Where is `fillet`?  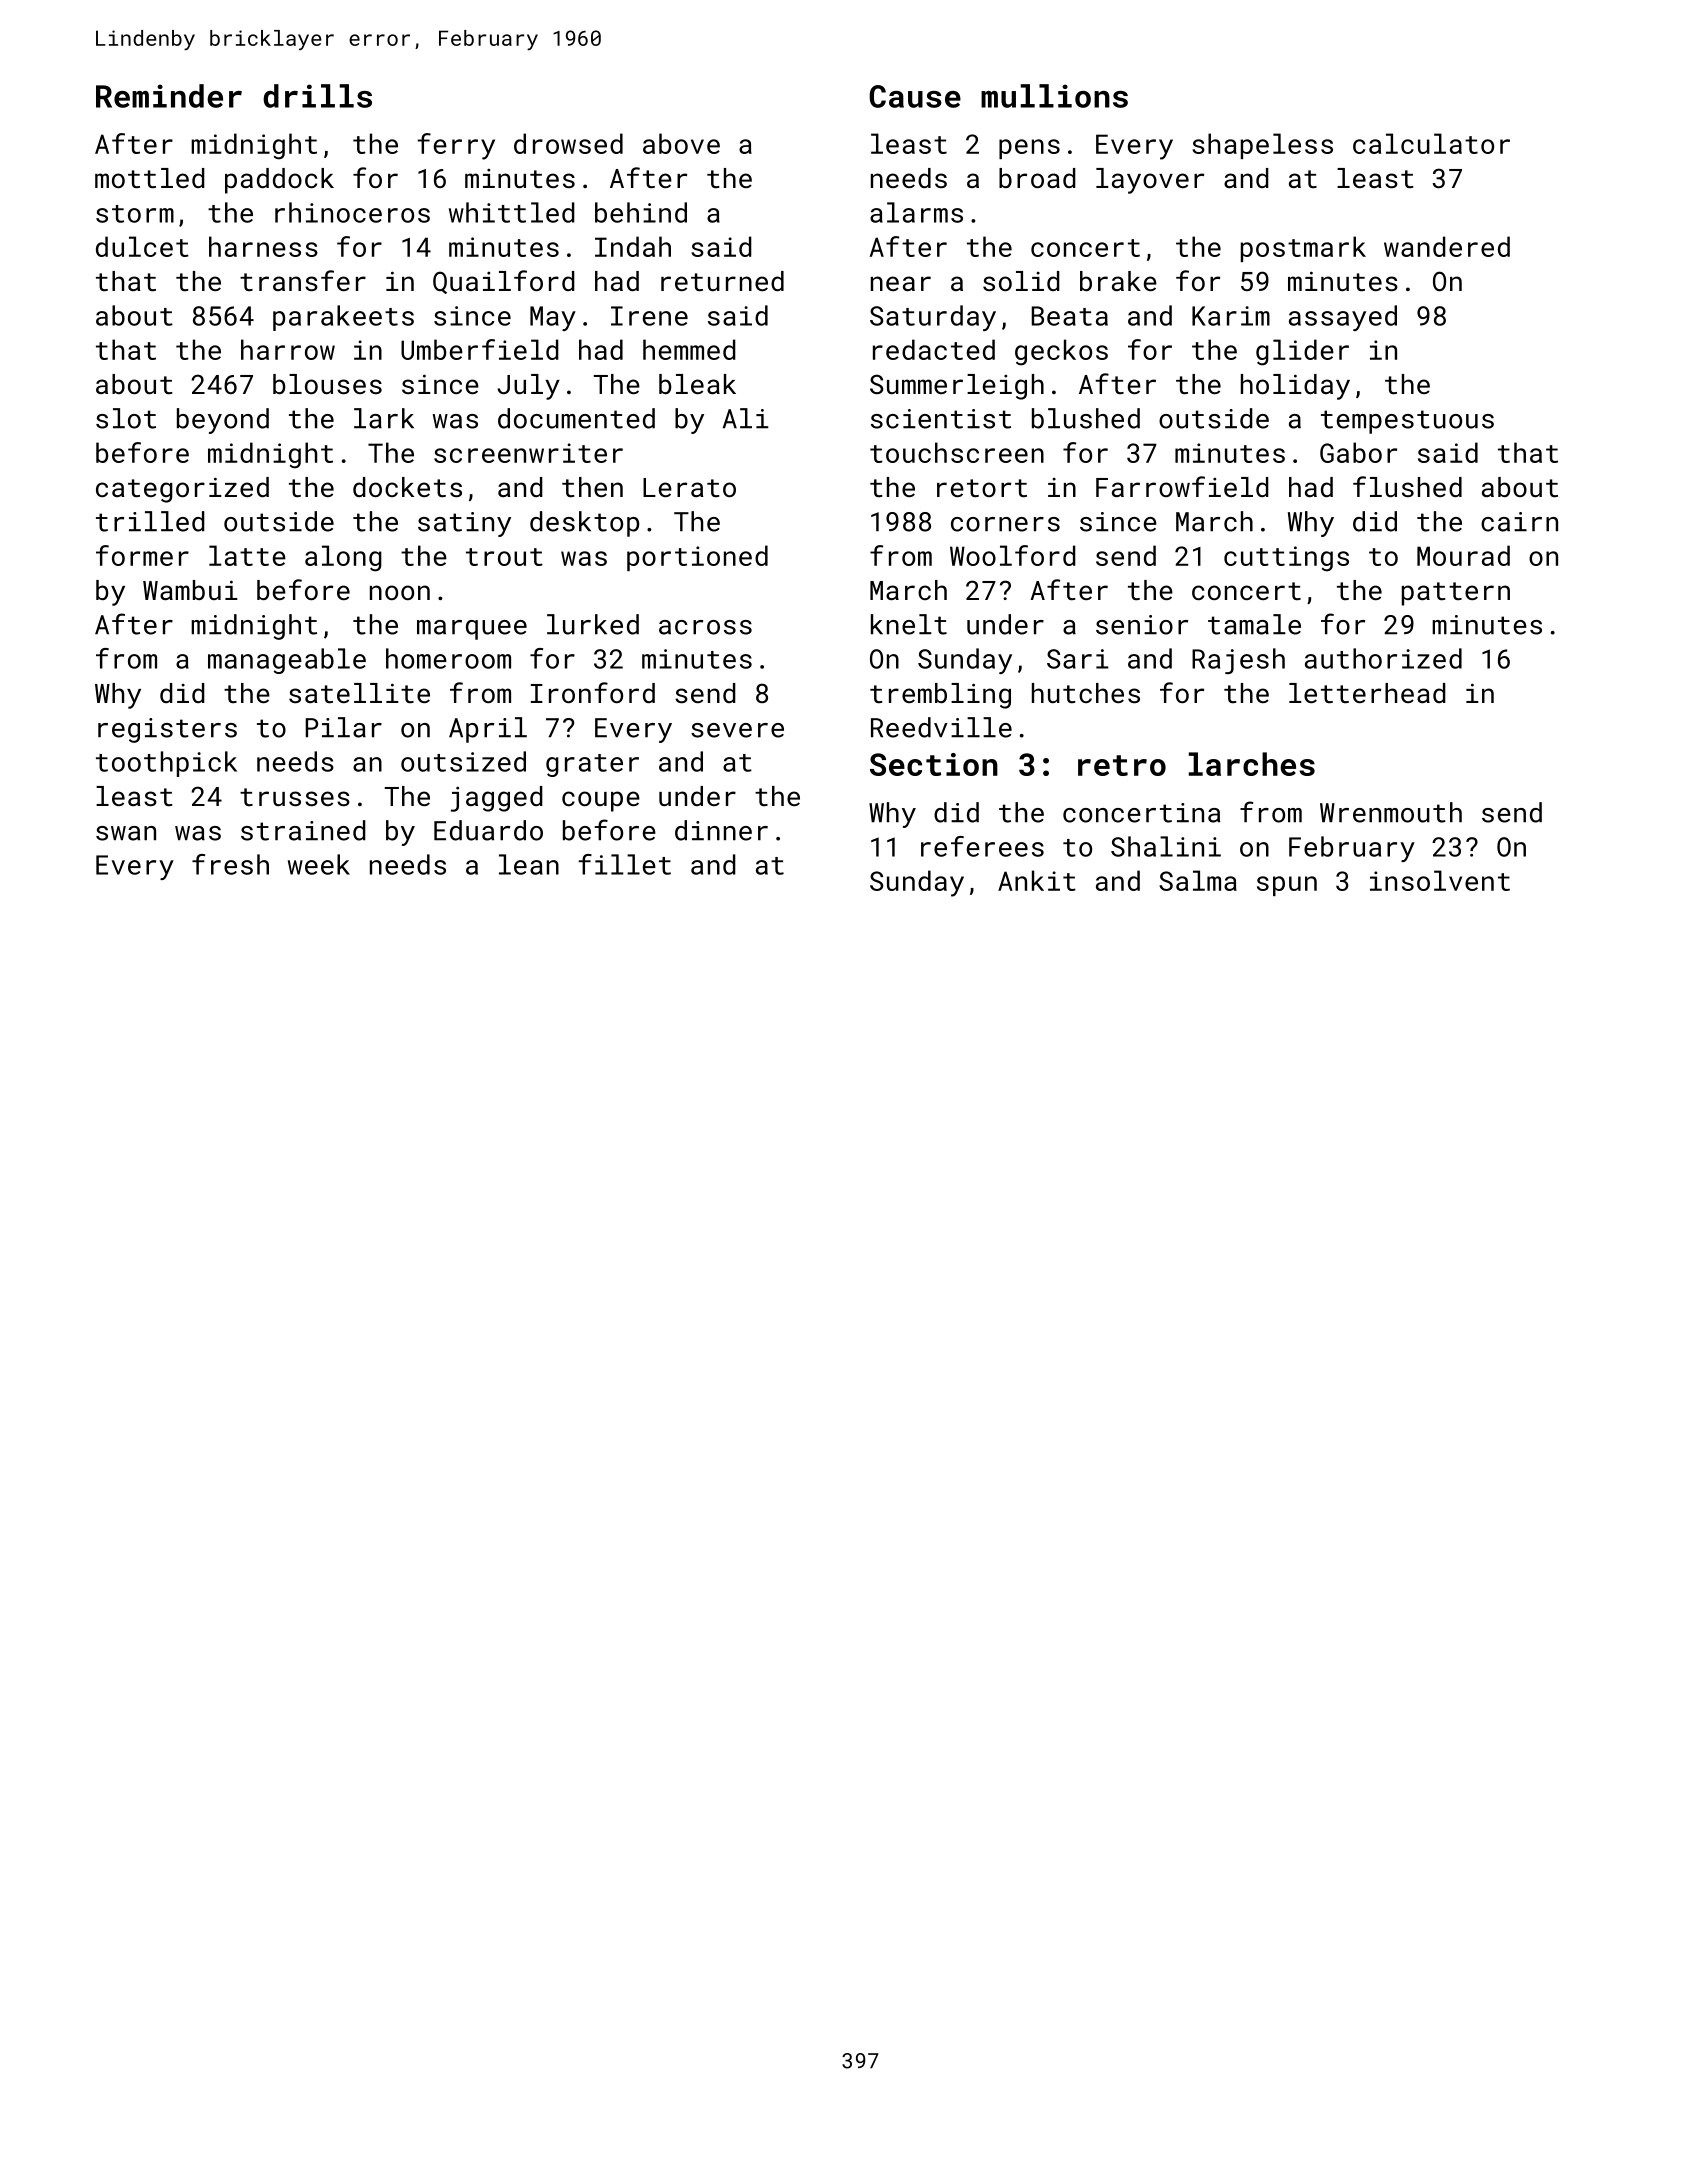 fillet is located at coordinates (624, 864).
